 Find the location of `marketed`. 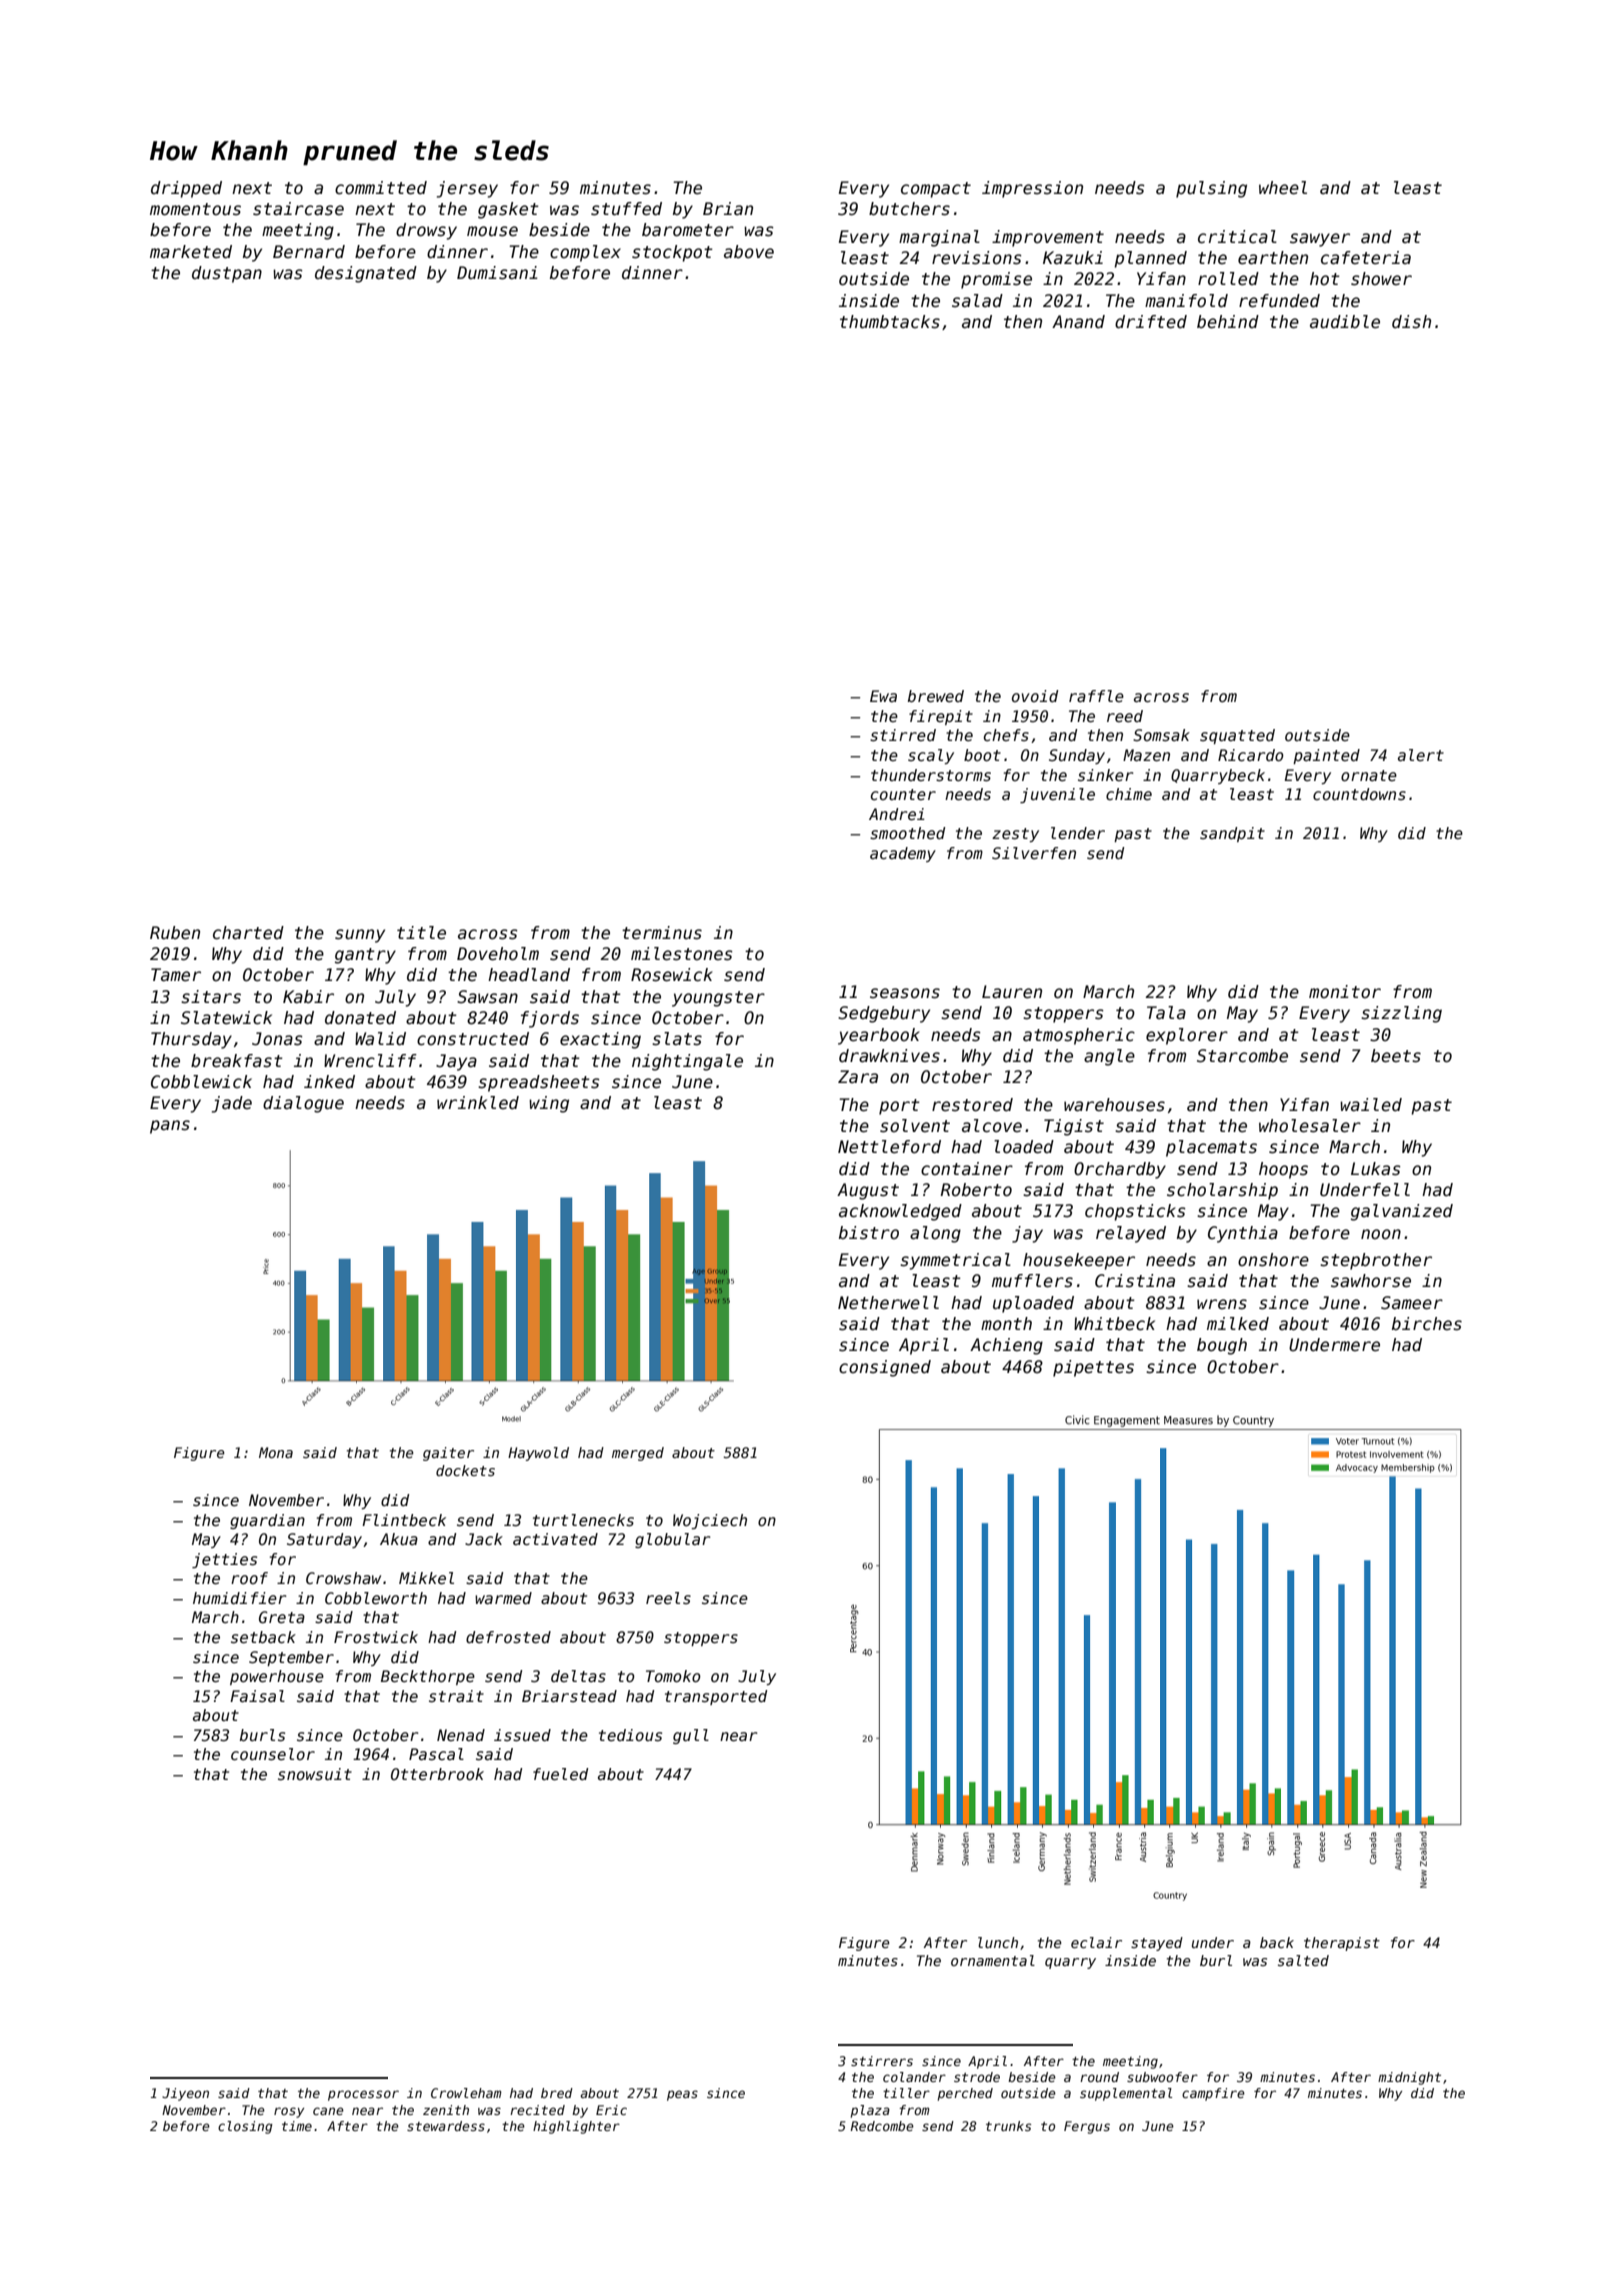

marketed is located at coordinates (191, 252).
